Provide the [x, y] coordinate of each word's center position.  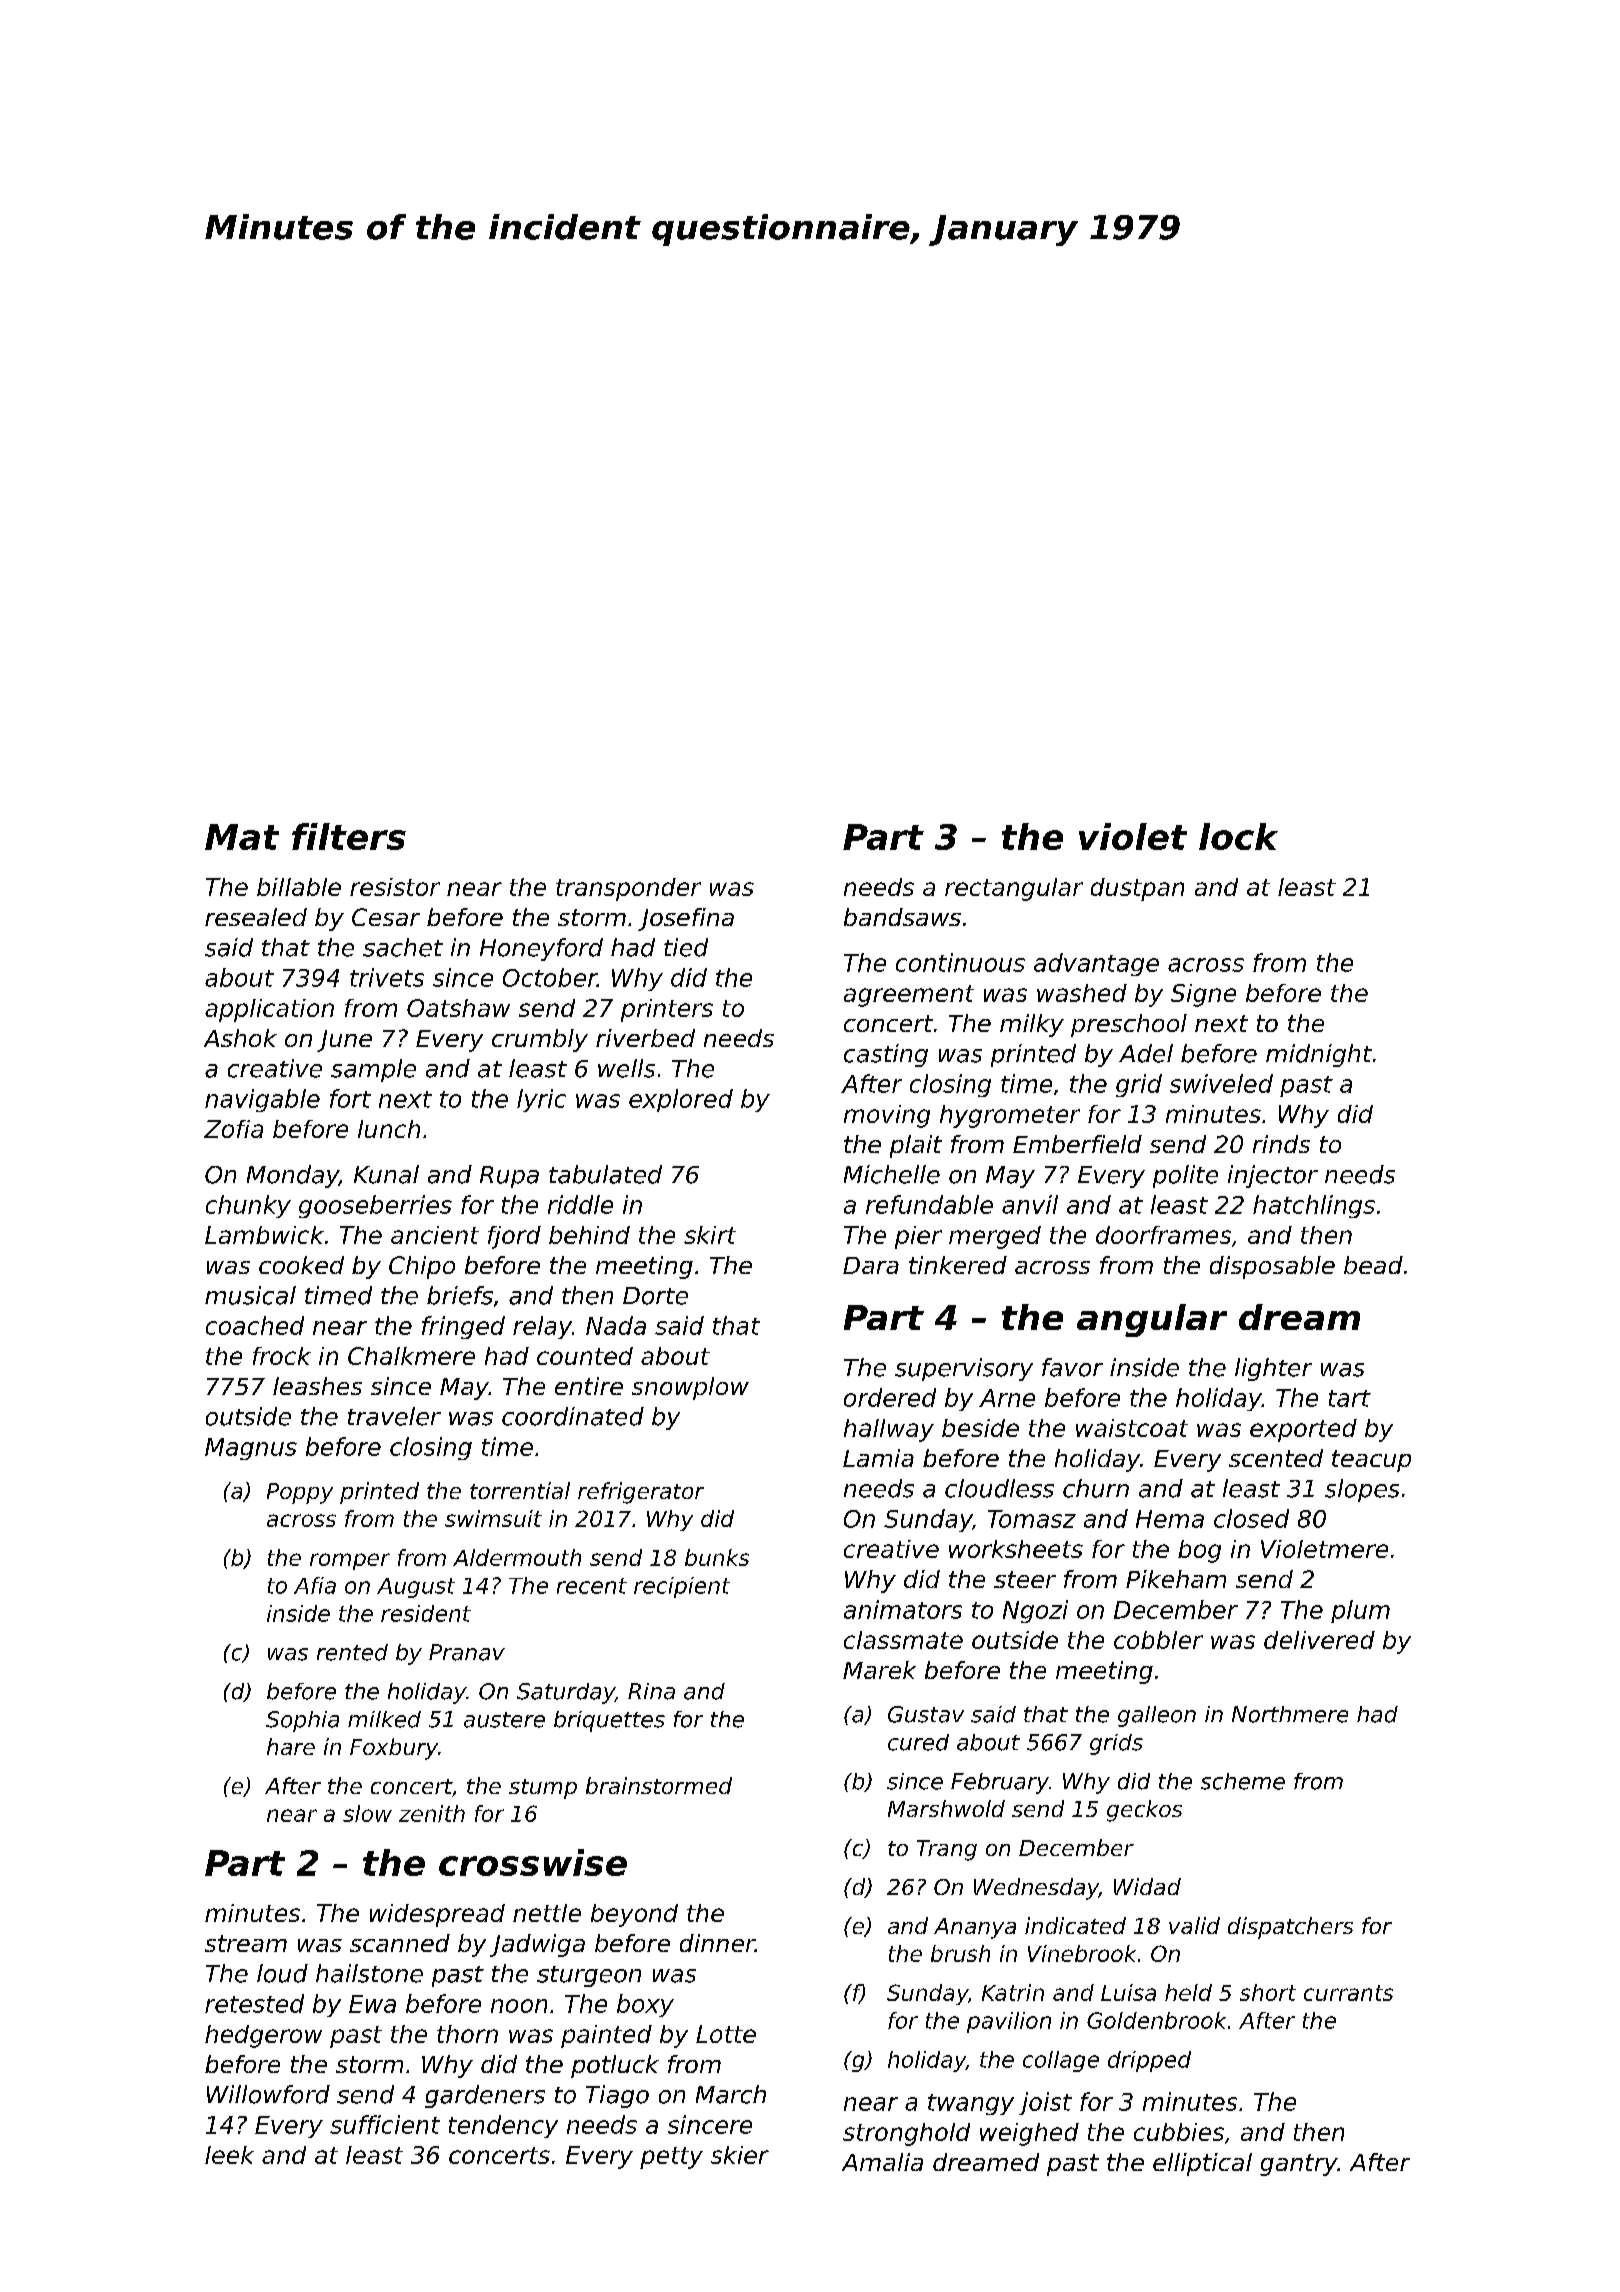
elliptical [1202, 2164]
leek [229, 2155]
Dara [871, 1265]
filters [349, 836]
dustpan [1137, 889]
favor [1072, 1367]
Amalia [882, 2162]
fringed [463, 1327]
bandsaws [902, 917]
